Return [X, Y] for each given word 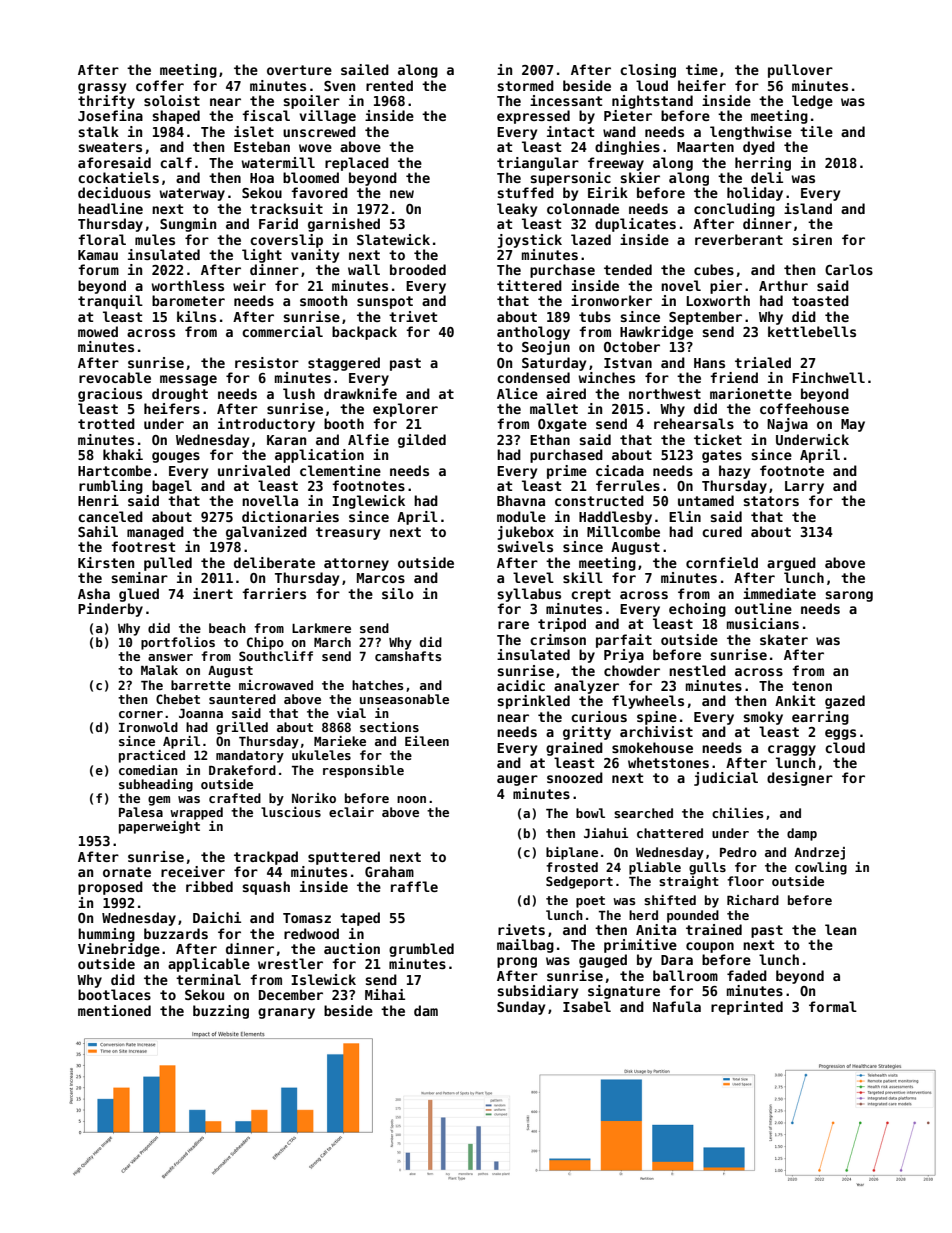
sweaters [110, 147]
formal [833, 1006]
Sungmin [188, 225]
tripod [562, 625]
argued [791, 564]
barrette [201, 685]
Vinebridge [119, 950]
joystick [529, 241]
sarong [849, 596]
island [808, 208]
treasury [348, 533]
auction [352, 948]
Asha [94, 593]
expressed [533, 117]
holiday [755, 194]
